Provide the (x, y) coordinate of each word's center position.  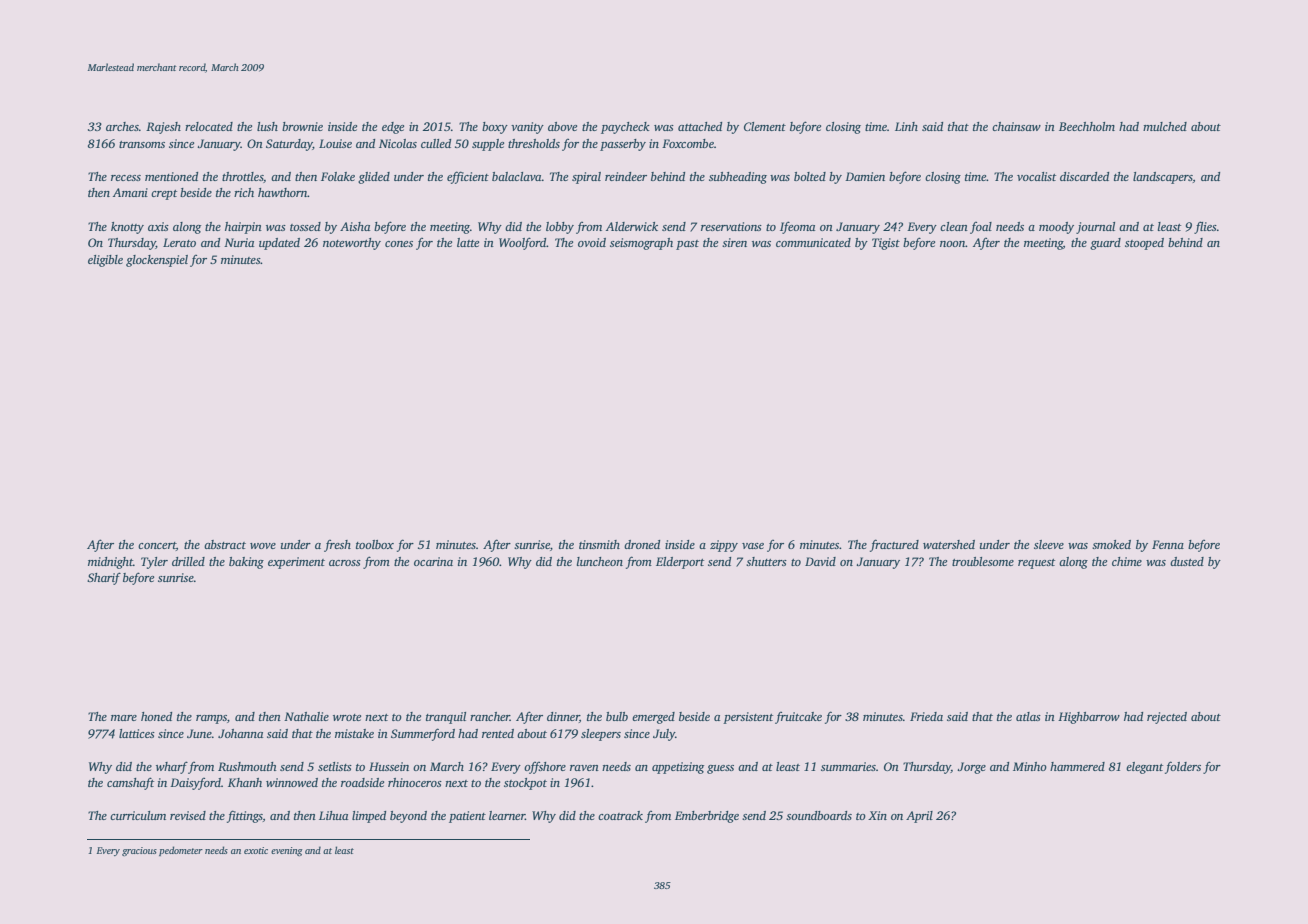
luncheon (600, 561)
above (562, 126)
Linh (906, 126)
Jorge (971, 768)
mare (124, 718)
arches (122, 126)
